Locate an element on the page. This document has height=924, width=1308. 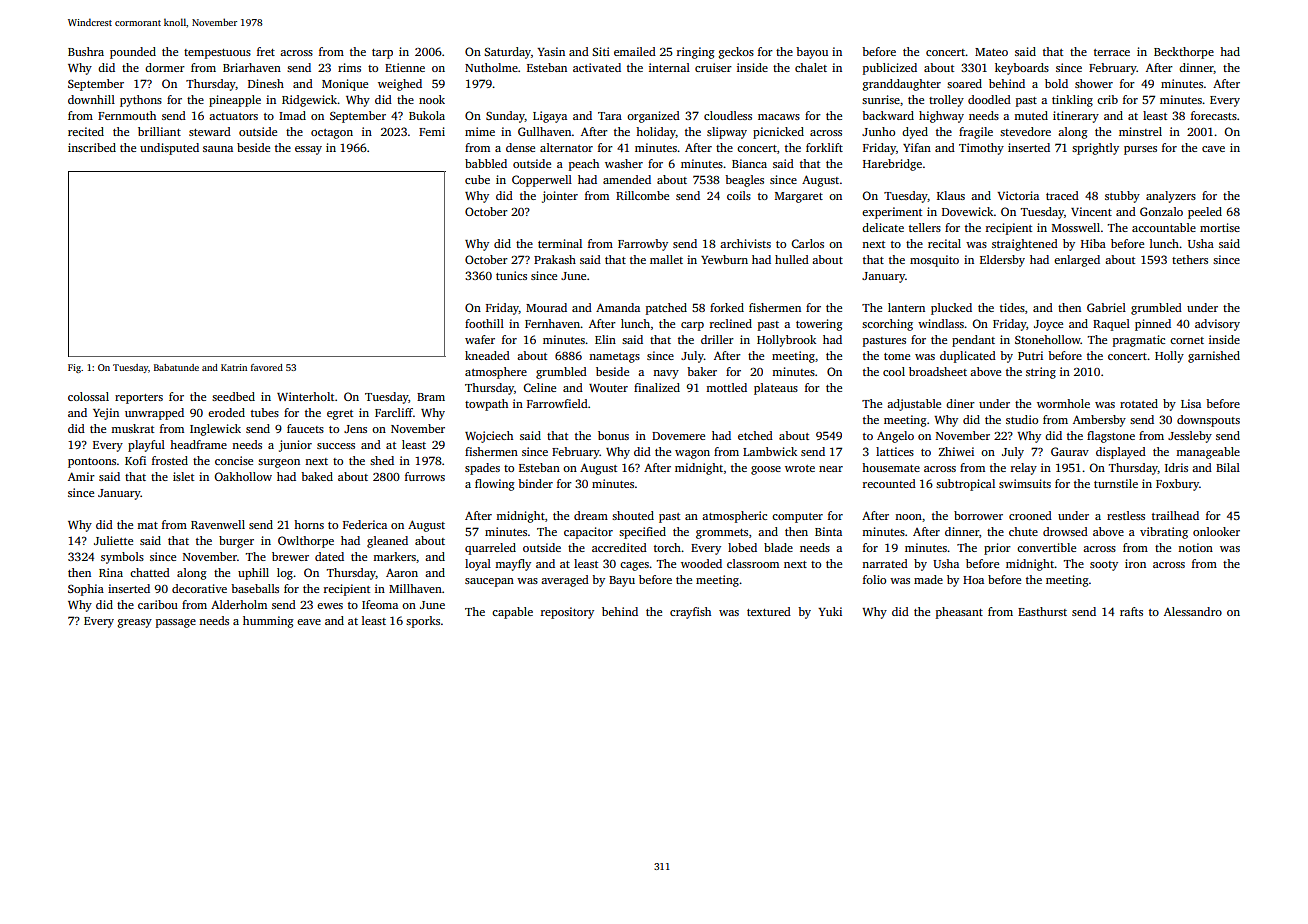
dormer is located at coordinates (165, 67).
